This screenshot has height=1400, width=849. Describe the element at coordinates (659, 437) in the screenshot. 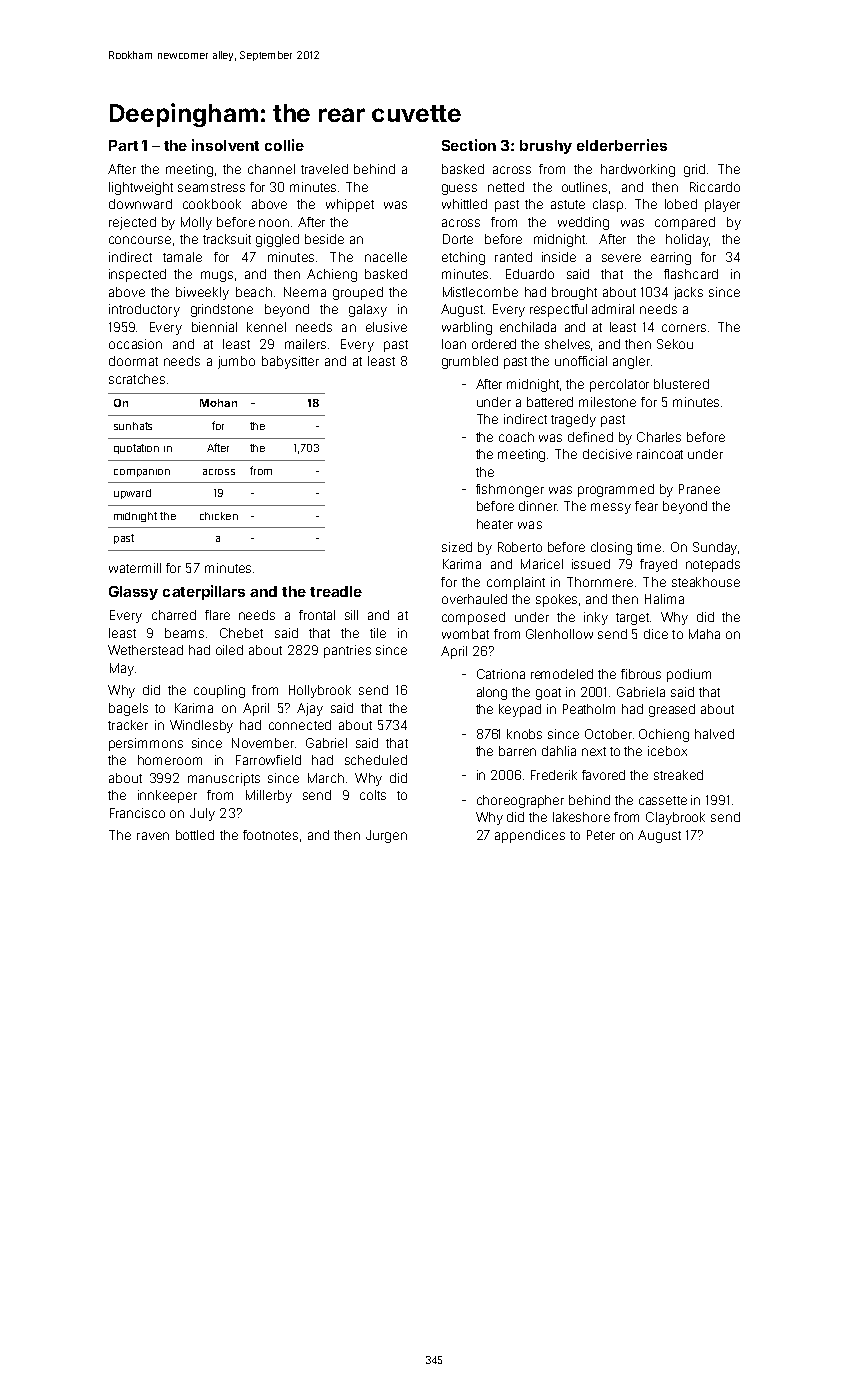

I see `Charles` at that location.
